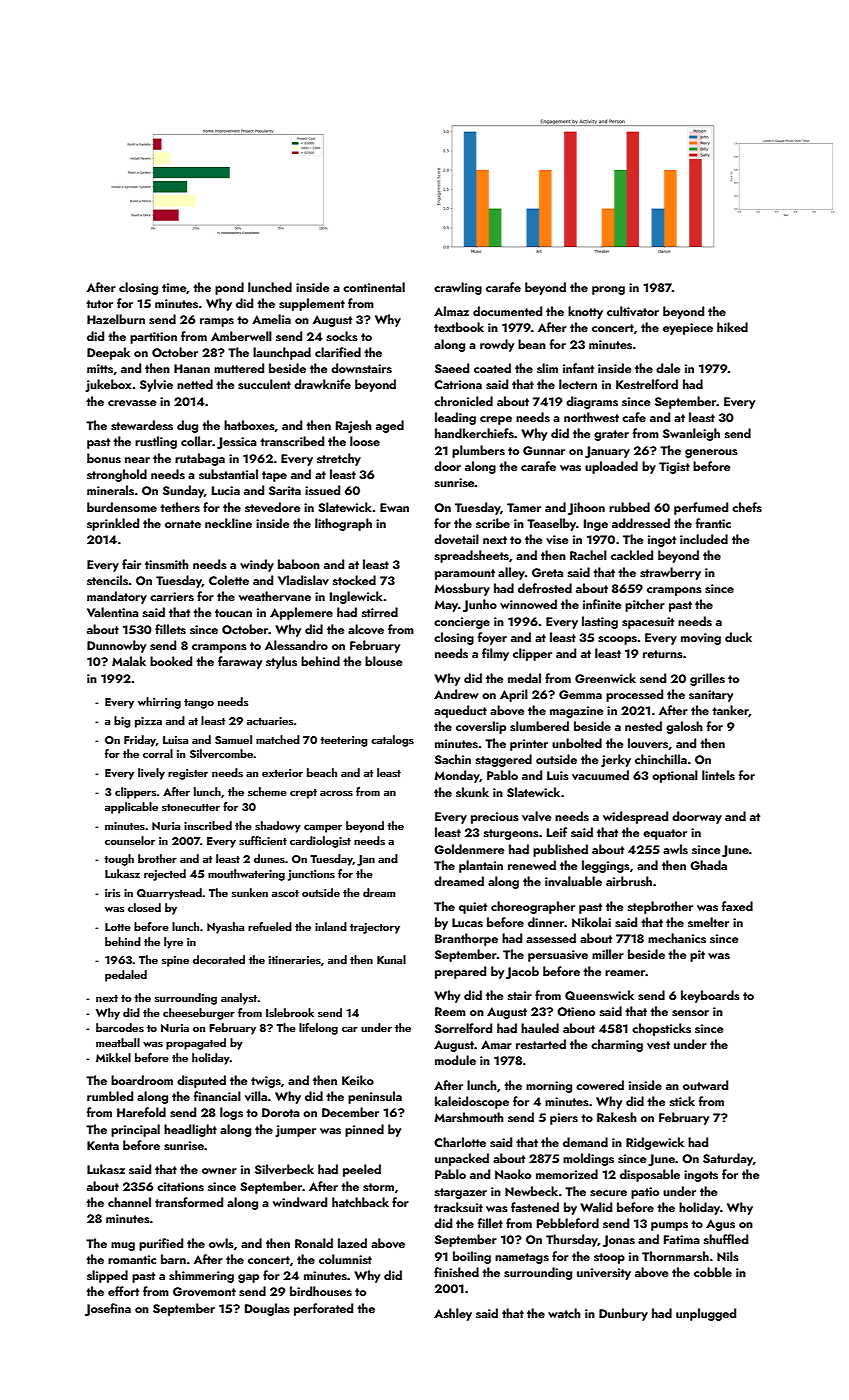 This page has height=1400, width=849. I want to click on Josefina, so click(108, 1309).
